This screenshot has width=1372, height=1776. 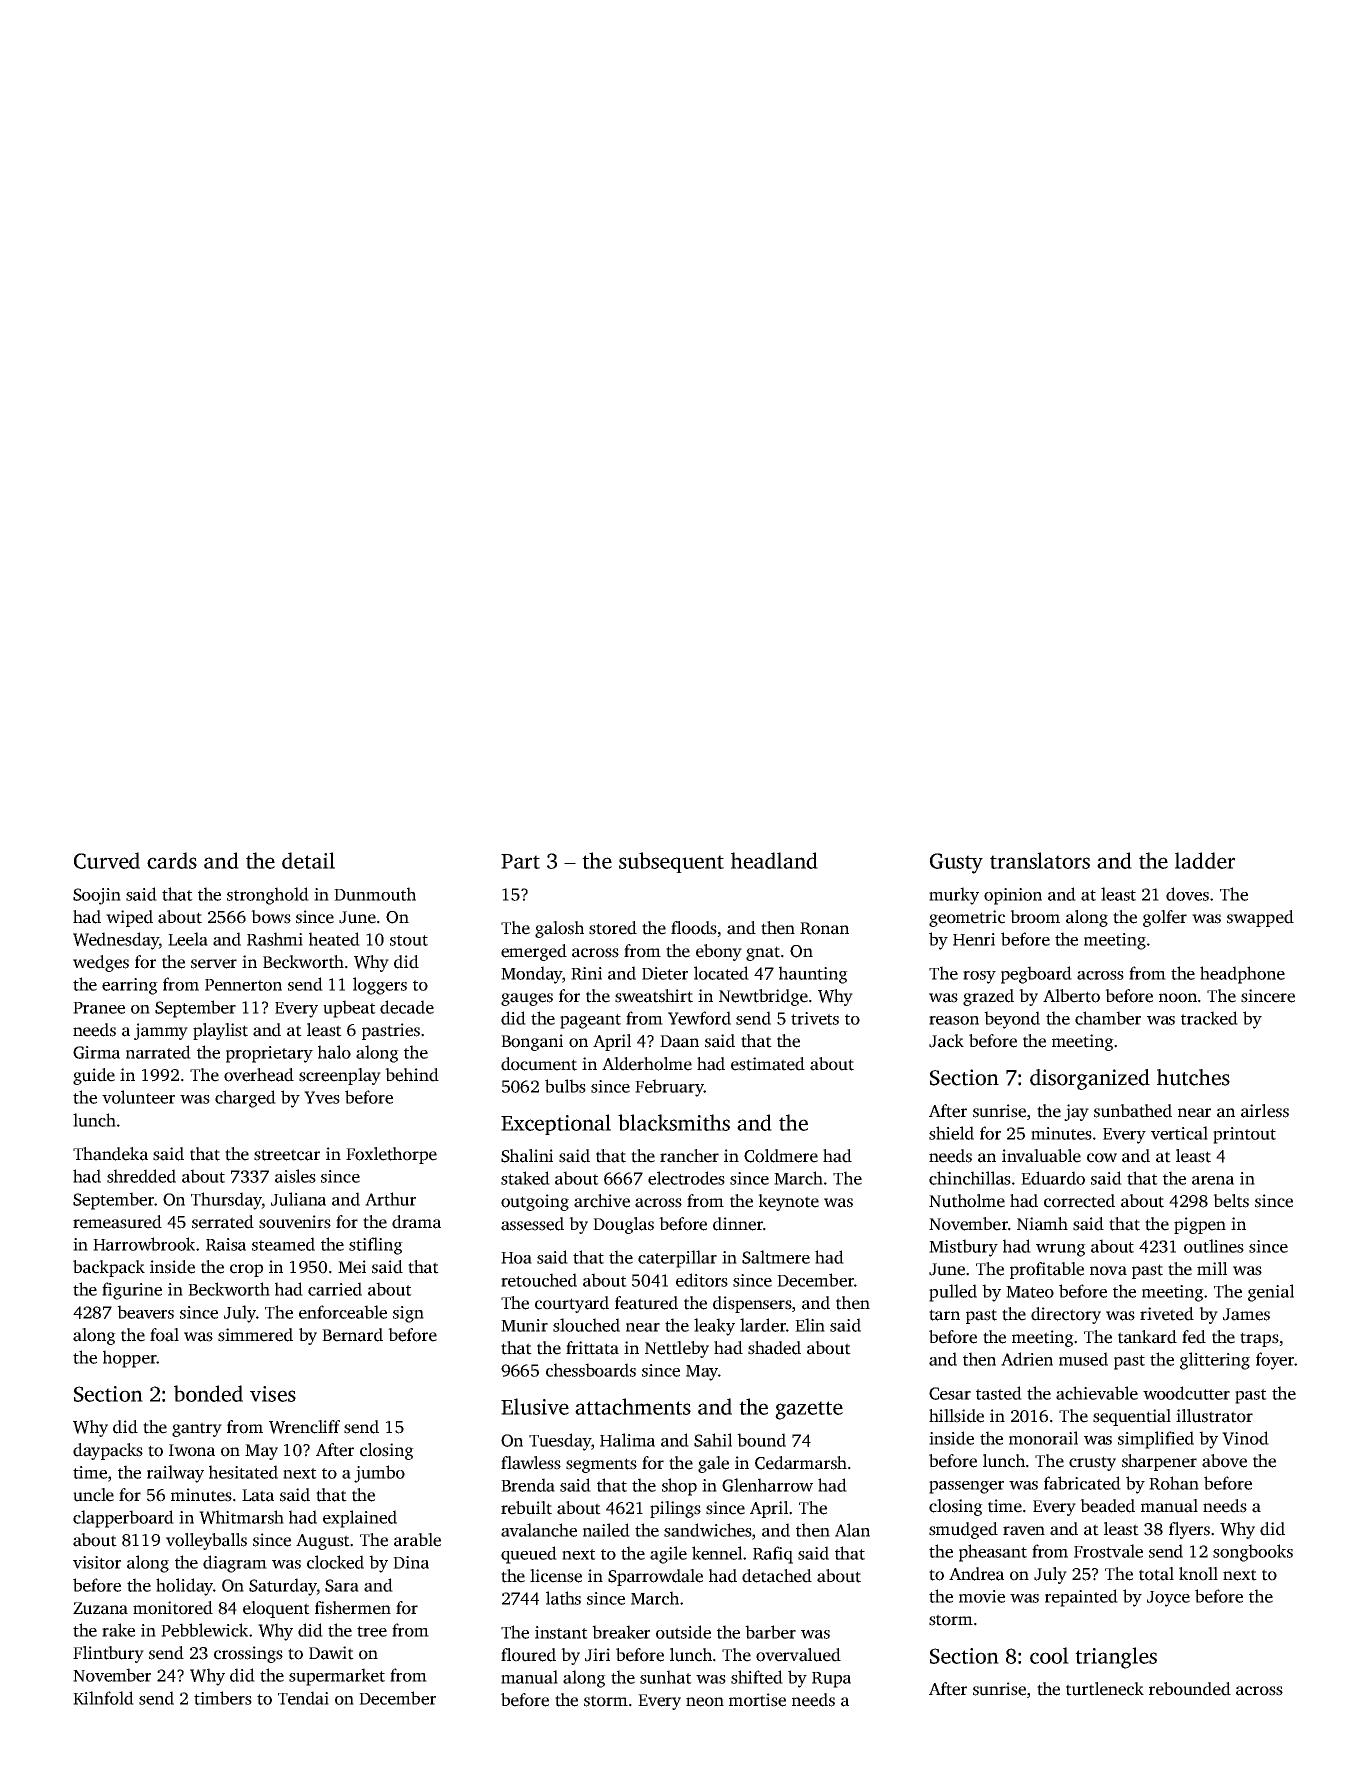 What do you see at coordinates (271, 917) in the screenshot?
I see `bows` at bounding box center [271, 917].
